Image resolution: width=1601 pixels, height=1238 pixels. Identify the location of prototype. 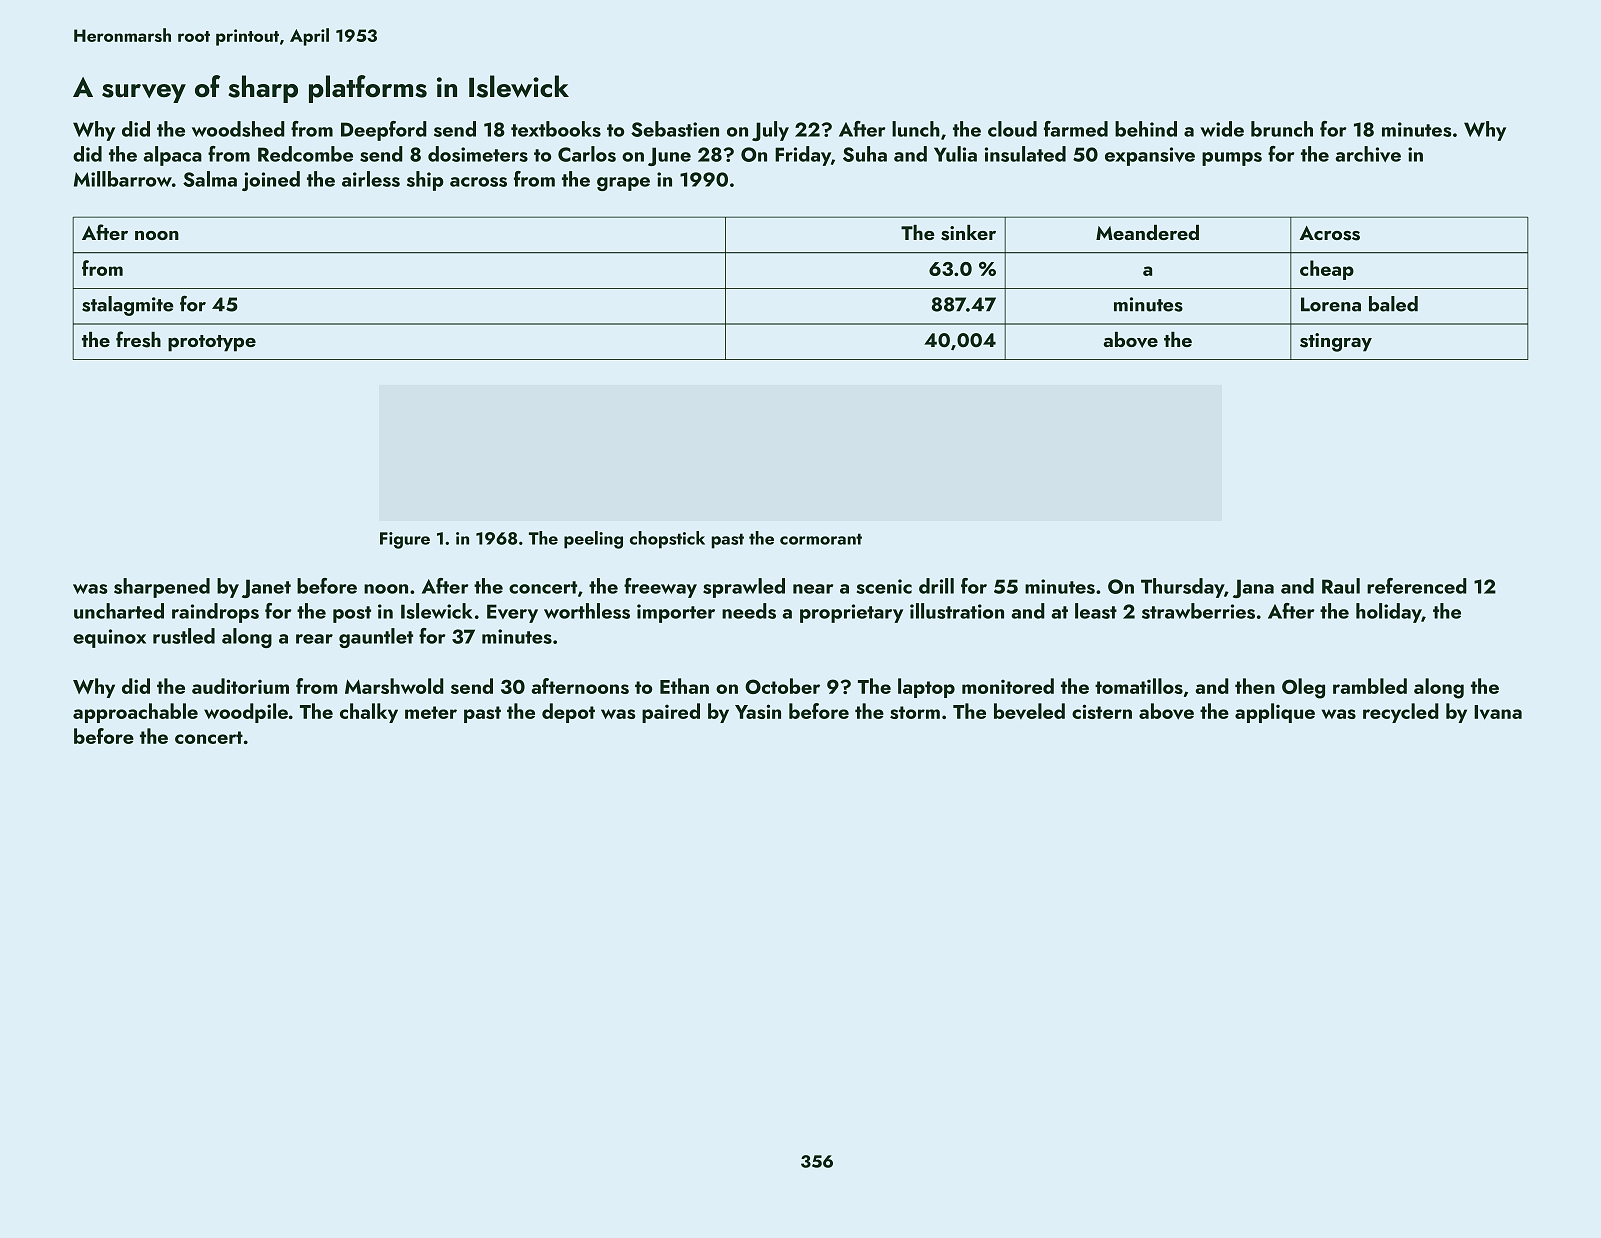
(212, 343).
